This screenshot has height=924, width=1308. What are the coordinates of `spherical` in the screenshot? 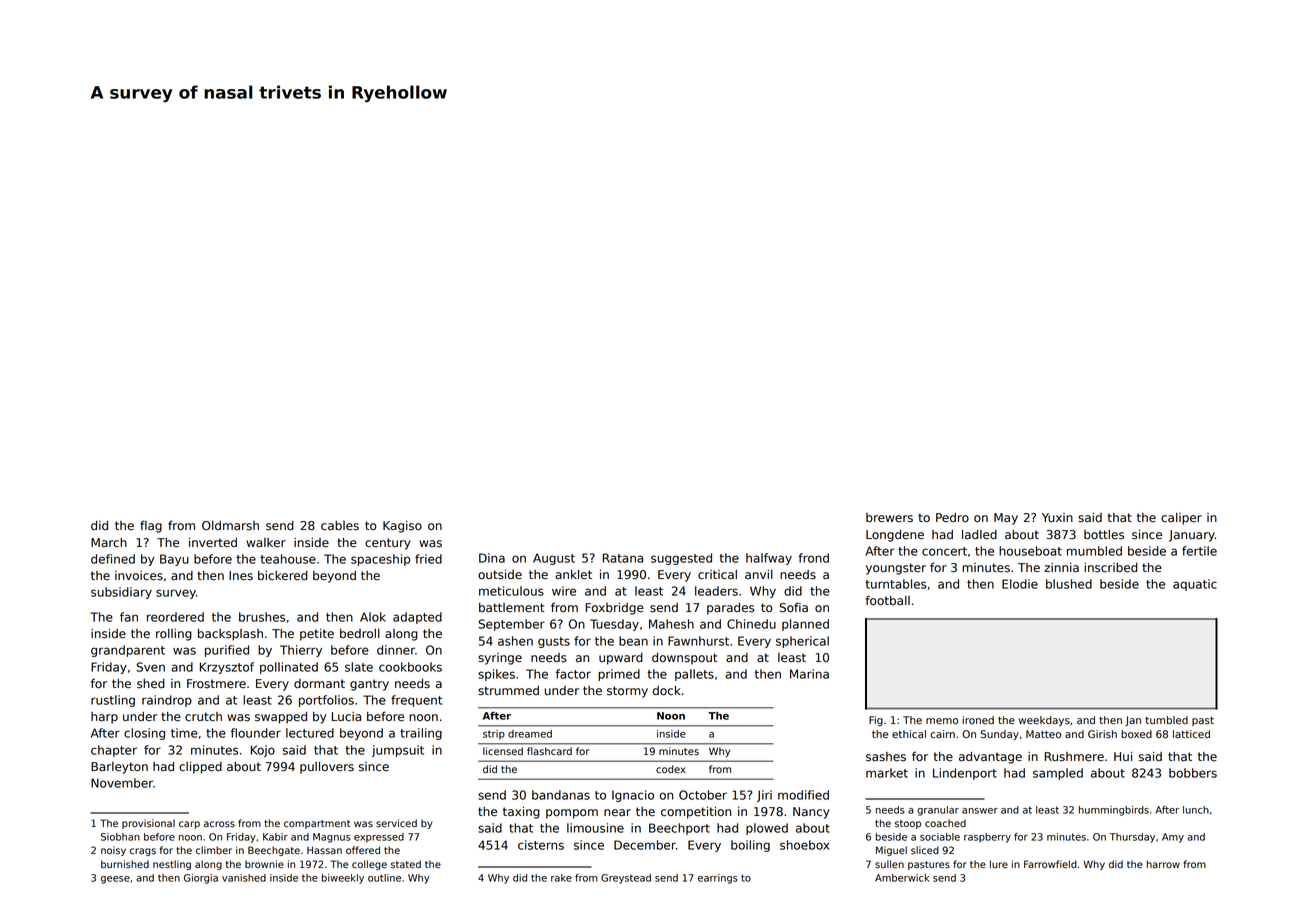 It's located at (802, 642).
